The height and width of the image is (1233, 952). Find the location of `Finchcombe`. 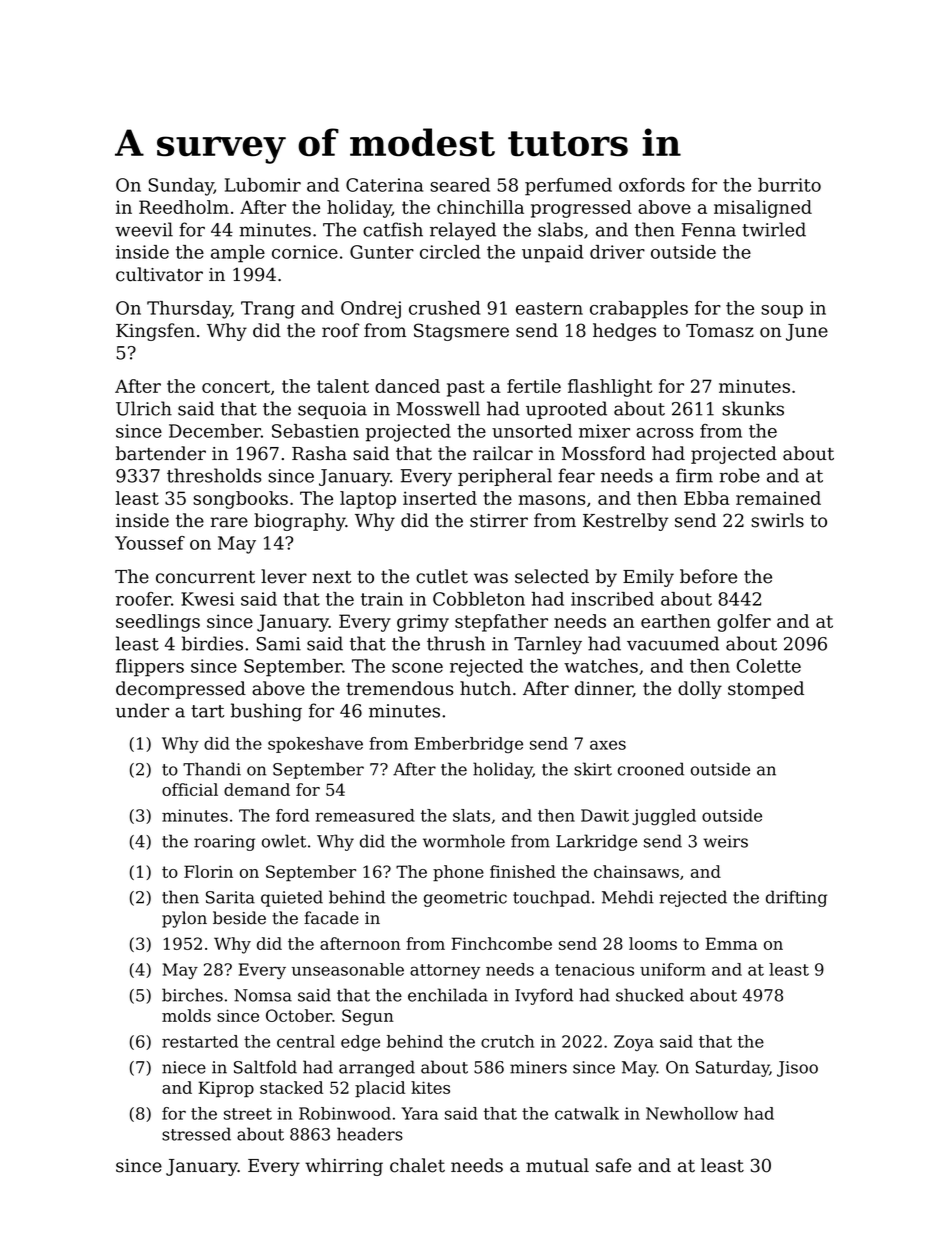

Finchcombe is located at coordinates (501, 943).
